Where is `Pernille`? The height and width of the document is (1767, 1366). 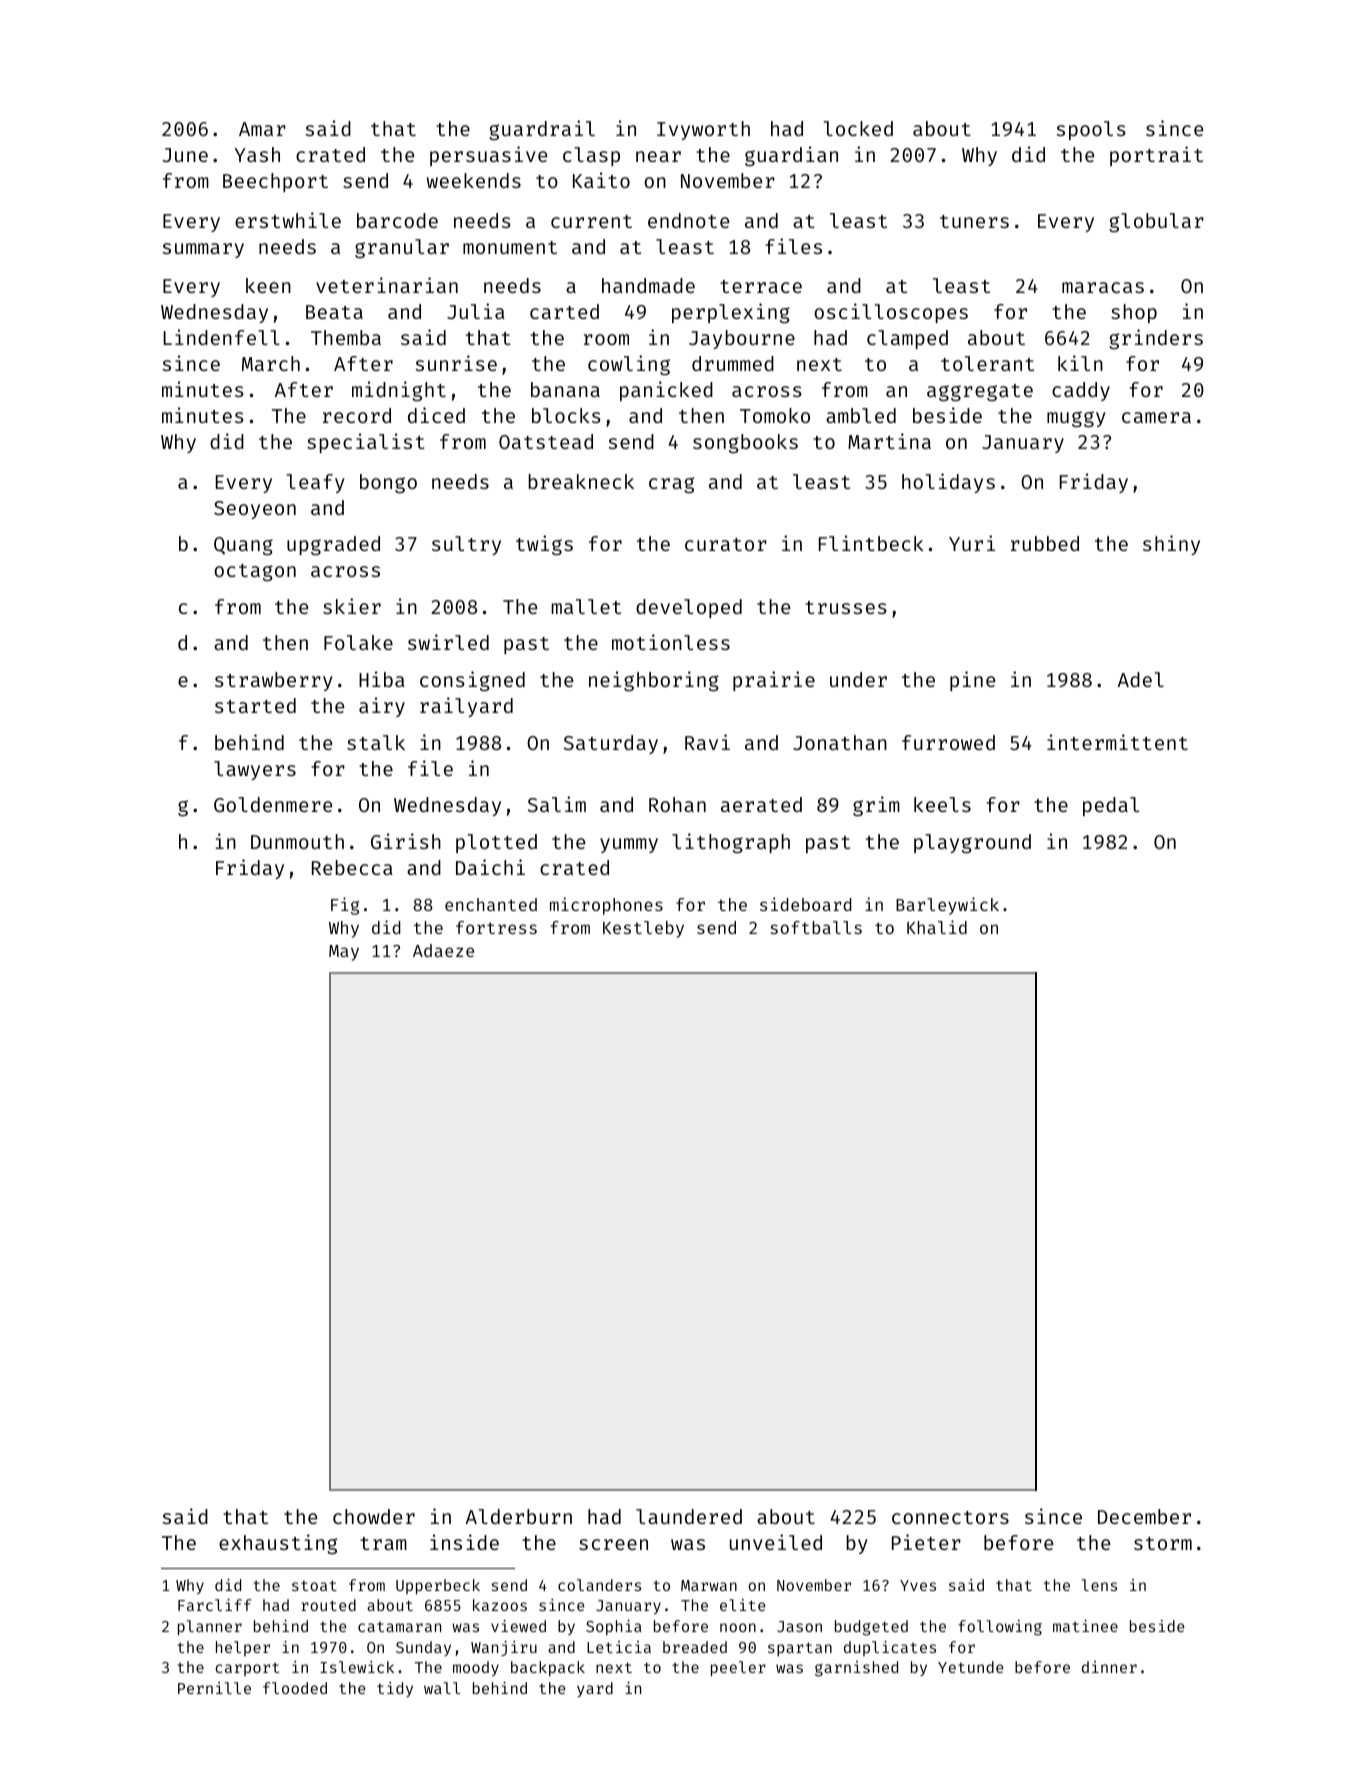 Pernille is located at coordinates (214, 1688).
